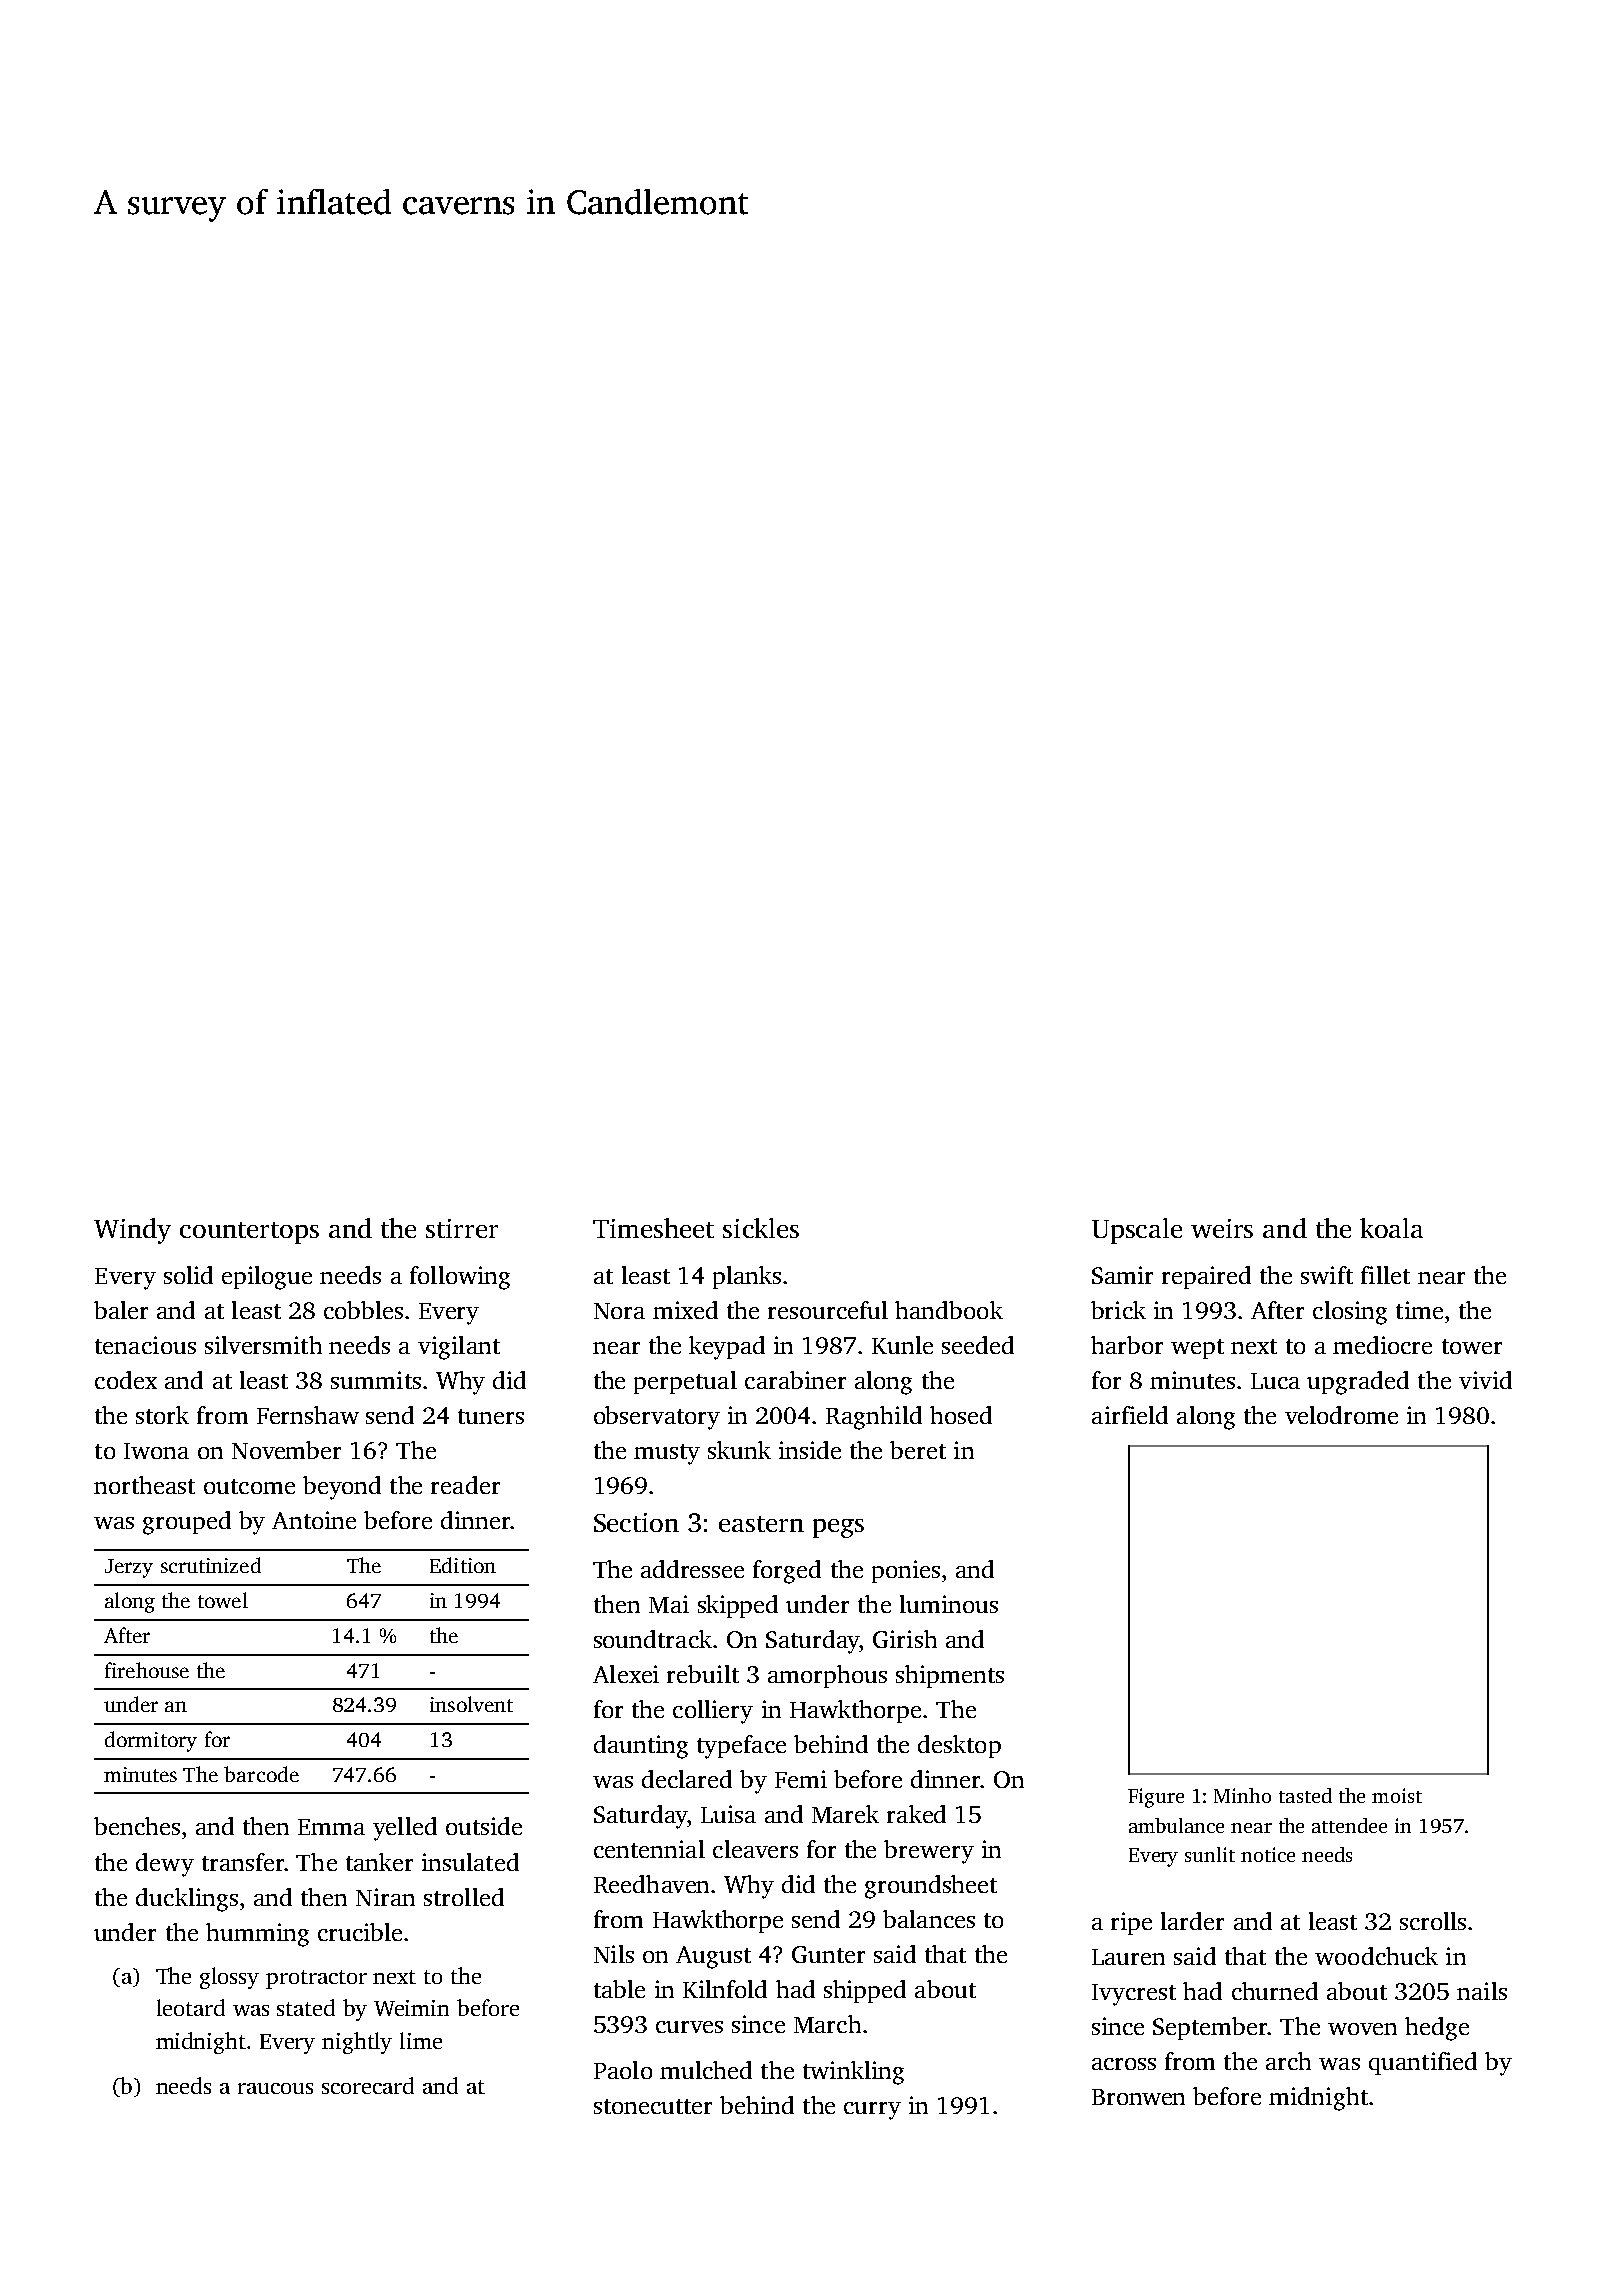 The height and width of the screenshot is (2292, 1620). What do you see at coordinates (1397, 1795) in the screenshot?
I see `moist` at bounding box center [1397, 1795].
